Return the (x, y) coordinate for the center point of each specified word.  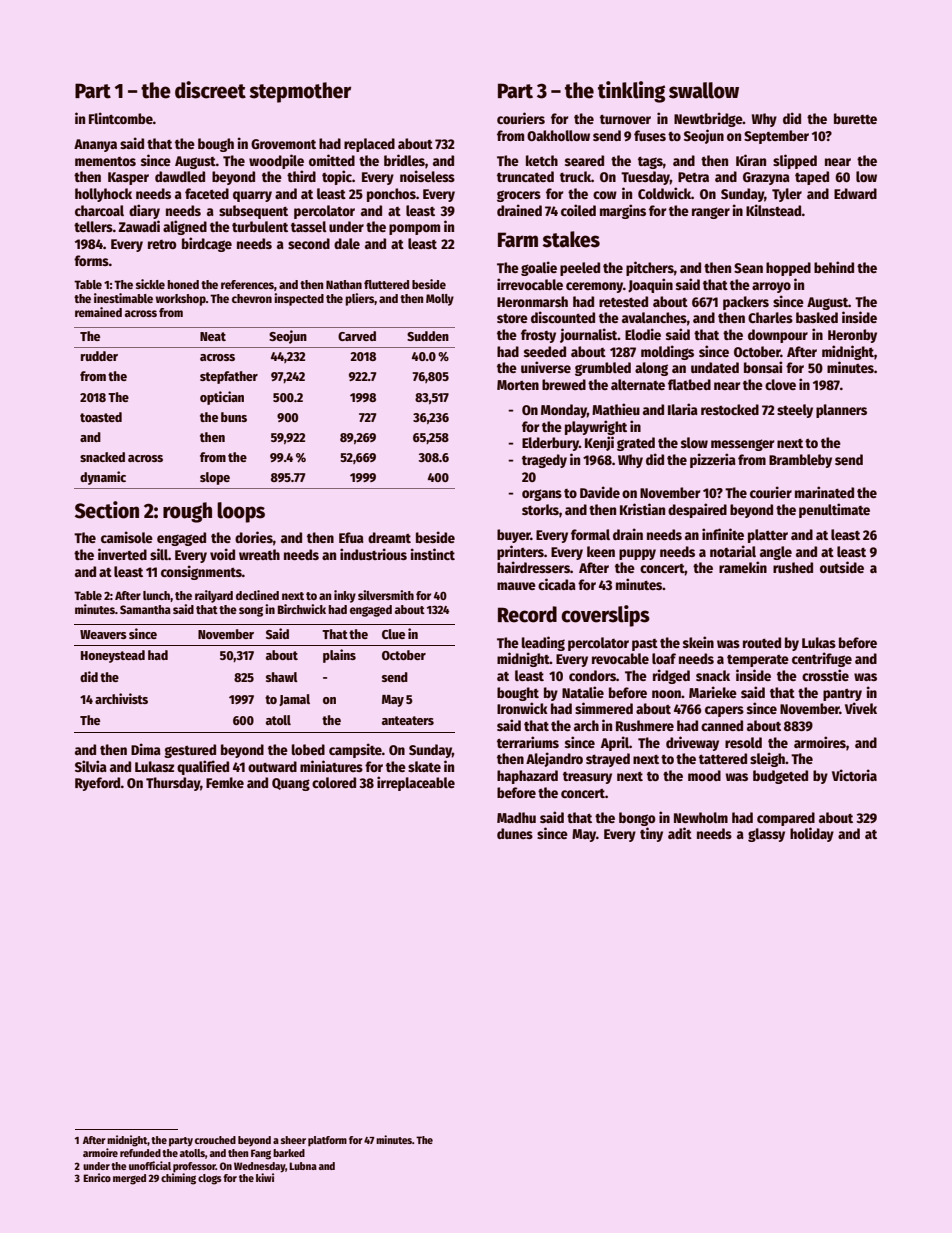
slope (215, 478)
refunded (140, 1153)
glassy (766, 835)
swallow (704, 90)
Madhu (516, 817)
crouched (215, 1140)
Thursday (173, 784)
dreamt (389, 537)
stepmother (300, 92)
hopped (788, 269)
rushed (793, 567)
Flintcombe (121, 118)
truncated (525, 176)
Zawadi (139, 226)
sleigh (768, 759)
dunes (515, 833)
